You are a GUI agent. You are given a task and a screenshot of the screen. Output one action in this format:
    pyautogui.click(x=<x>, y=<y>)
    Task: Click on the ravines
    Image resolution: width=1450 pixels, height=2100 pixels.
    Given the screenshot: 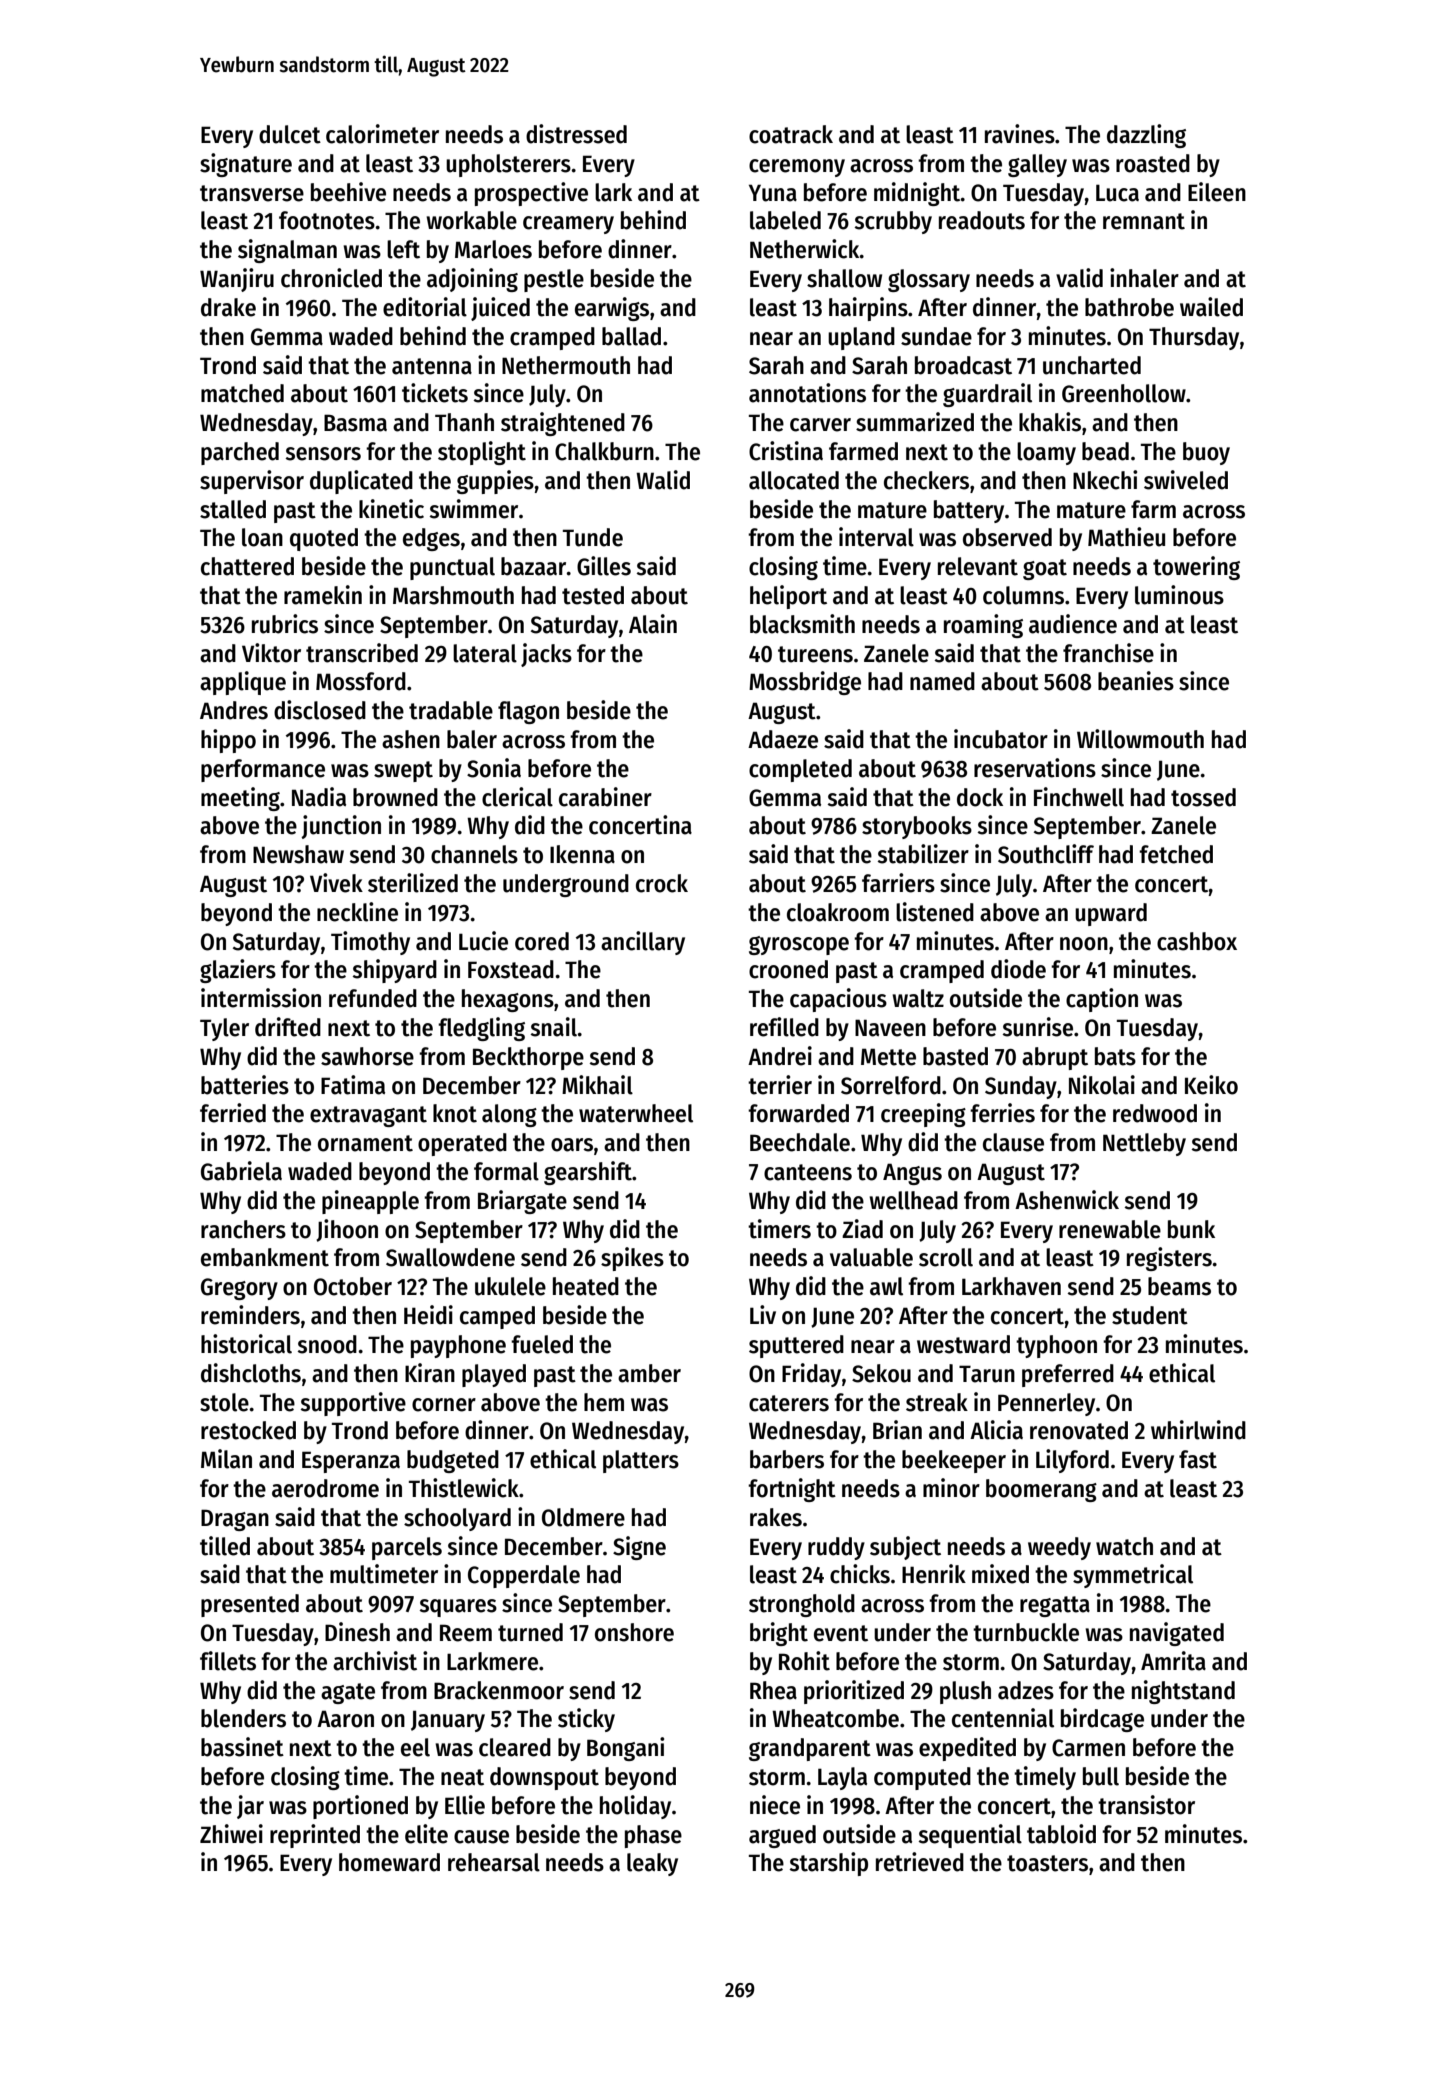 What is the action you would take?
    pyautogui.click(x=1020, y=134)
